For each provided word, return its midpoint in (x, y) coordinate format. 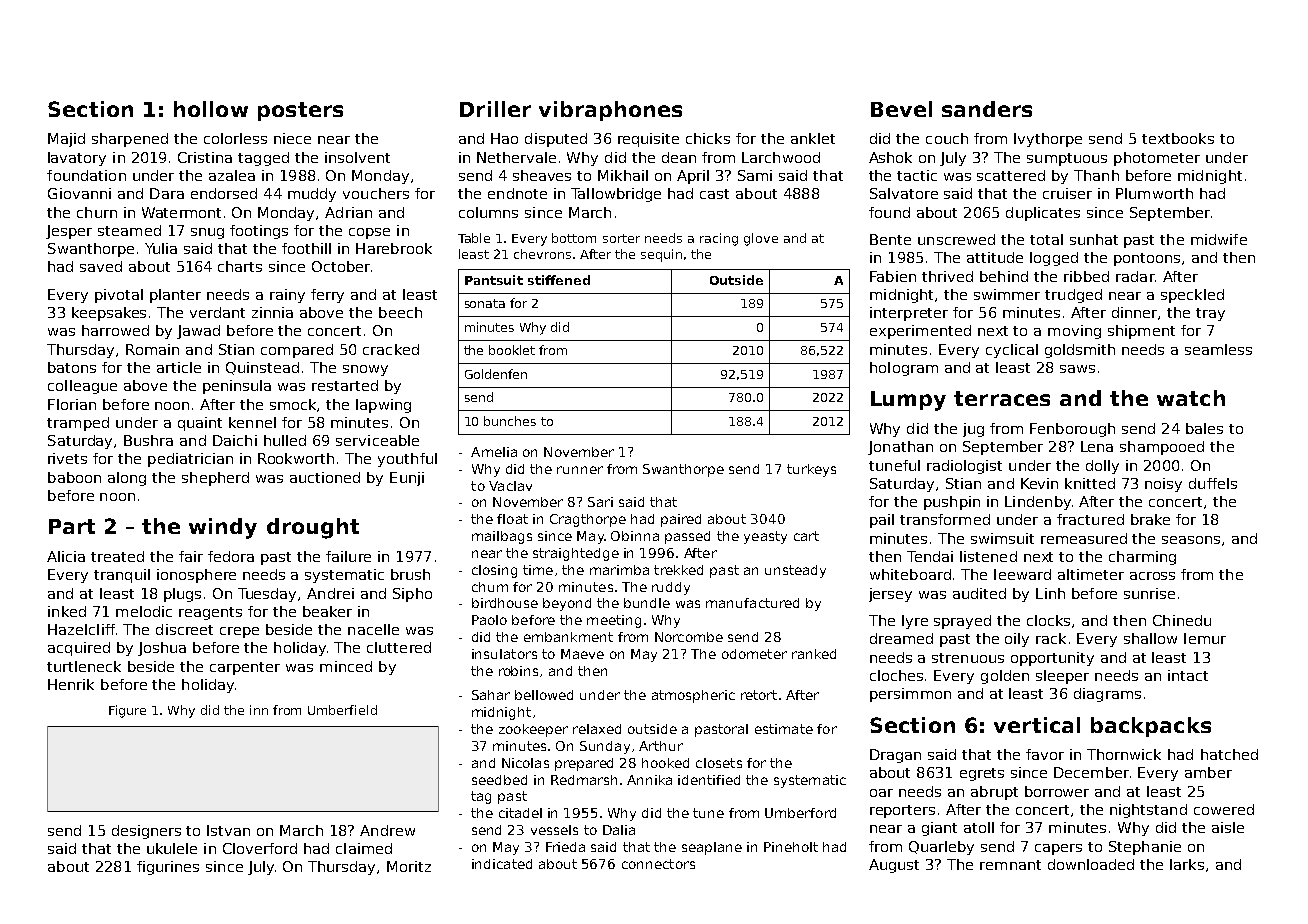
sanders (987, 109)
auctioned (325, 477)
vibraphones (610, 111)
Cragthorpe (588, 520)
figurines (168, 868)
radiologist (964, 467)
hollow (211, 109)
